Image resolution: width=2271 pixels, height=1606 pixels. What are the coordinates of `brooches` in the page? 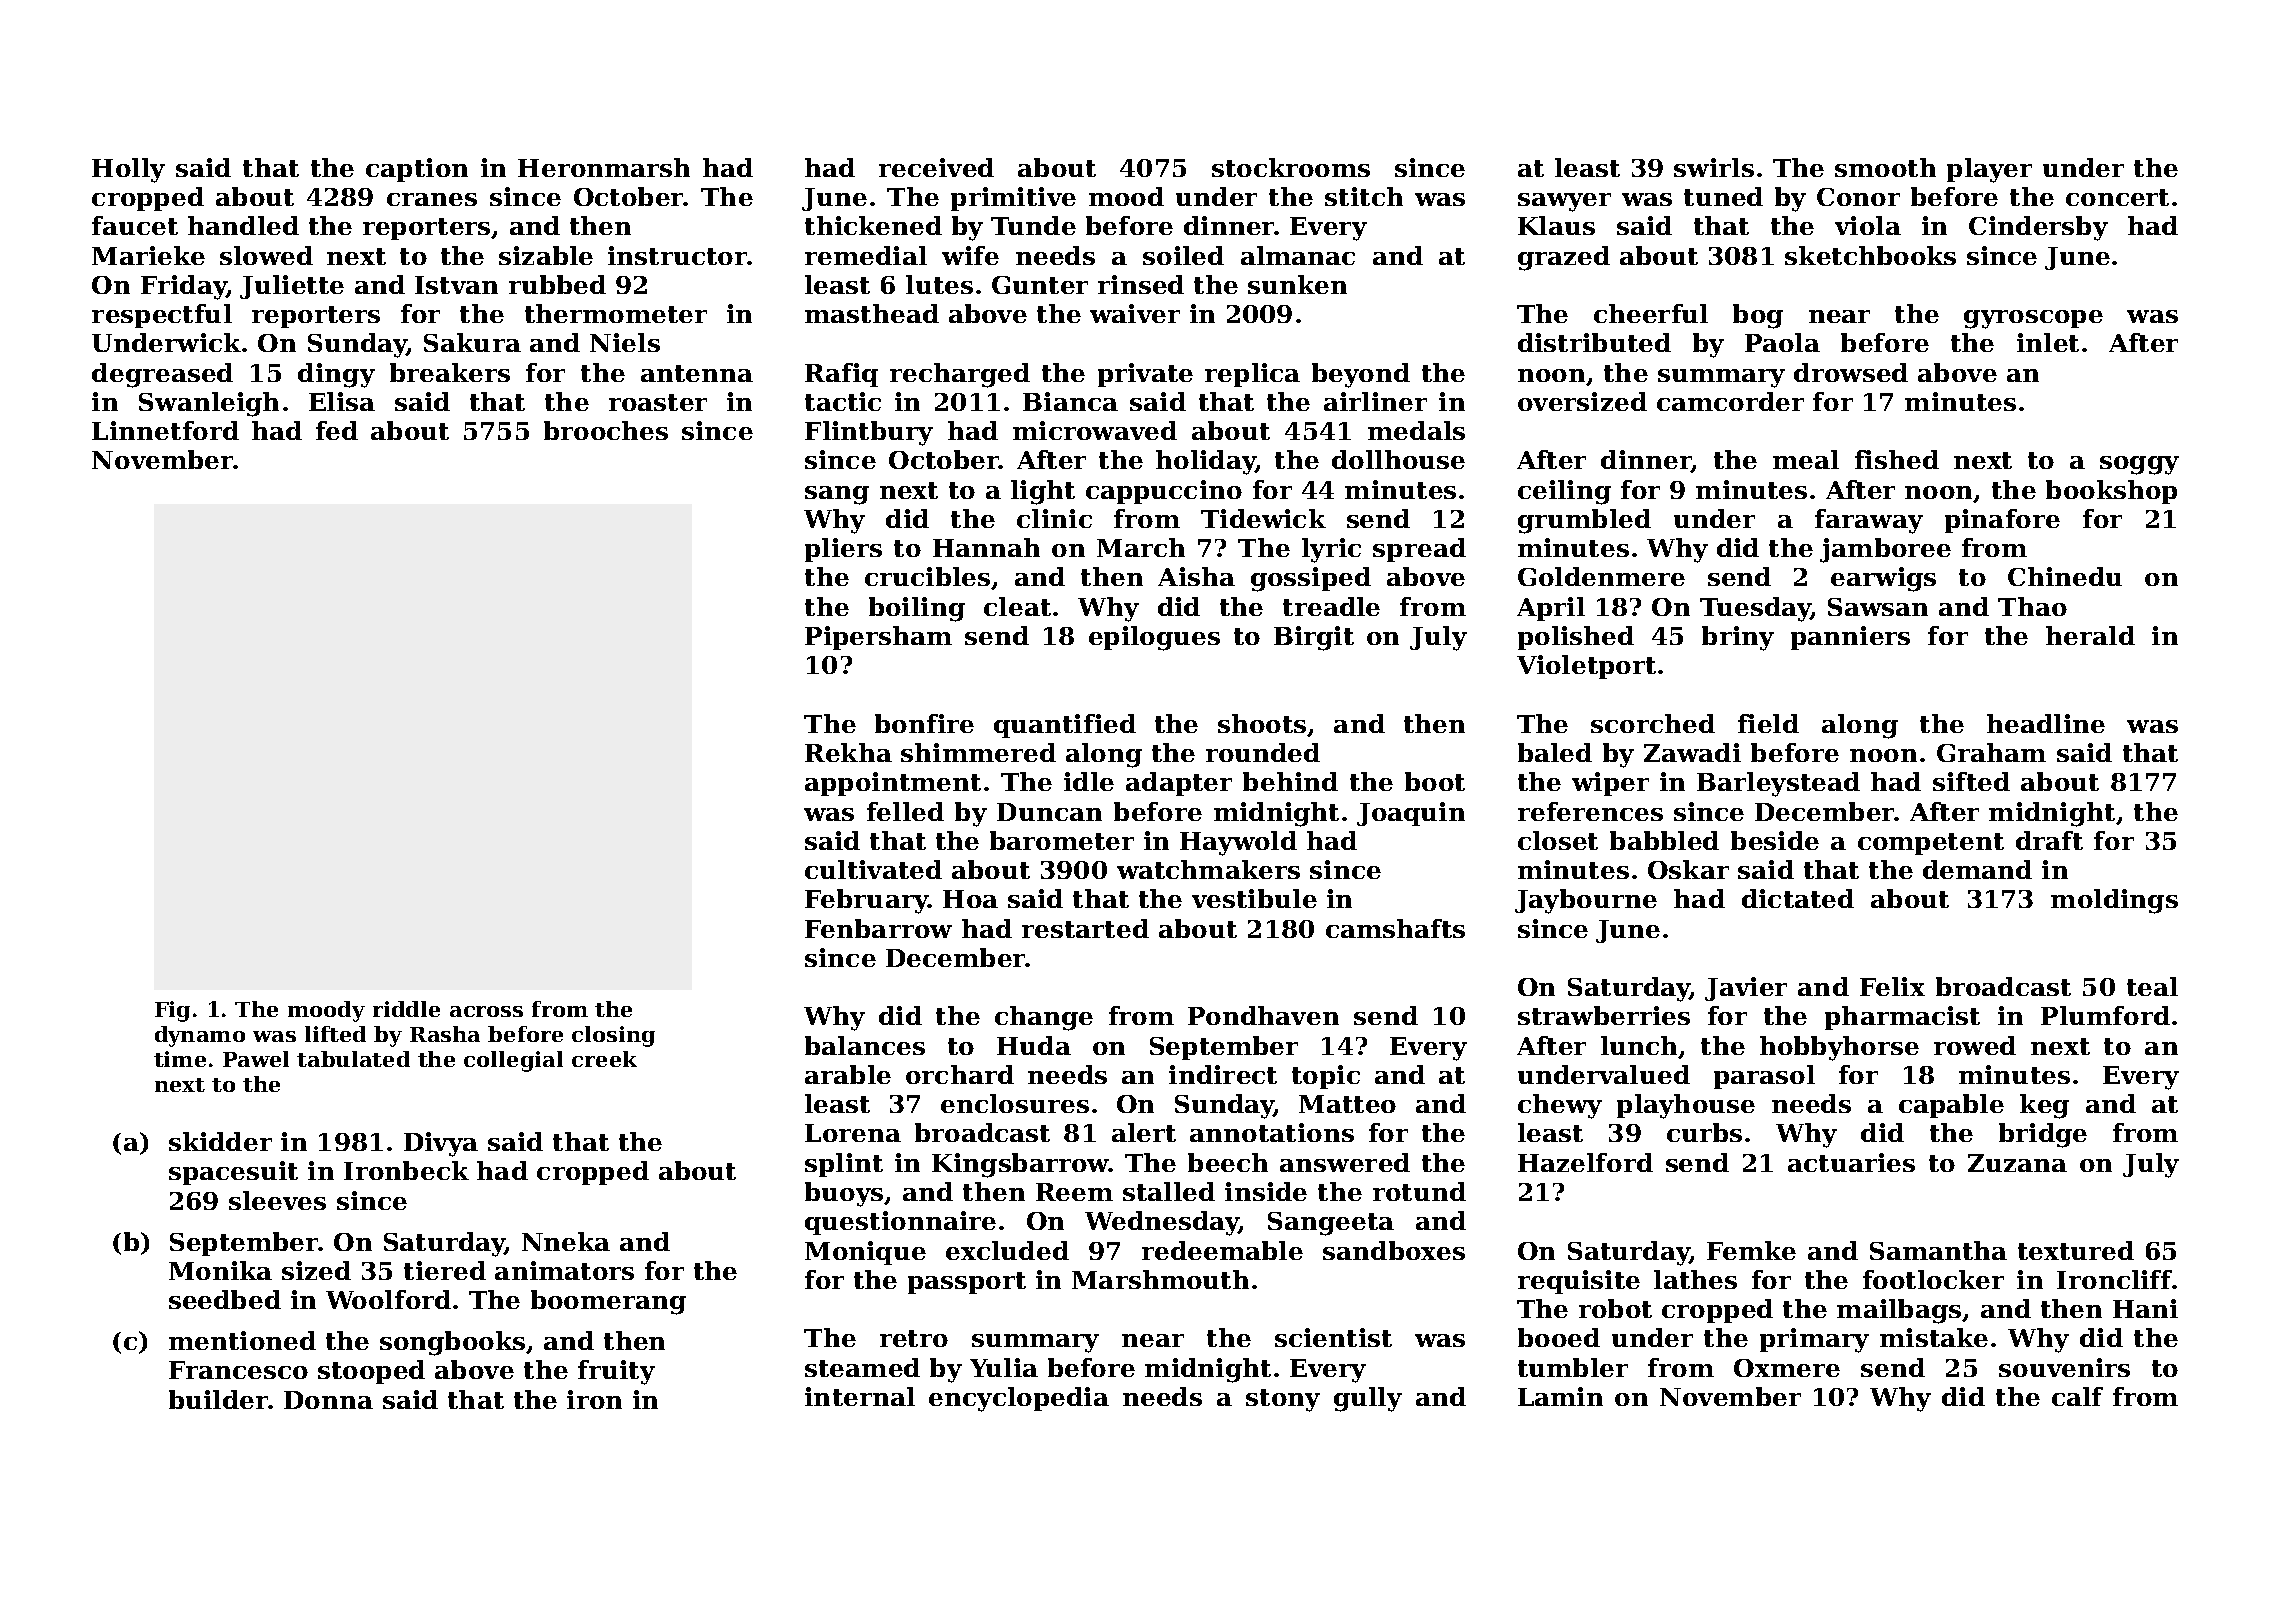 It's located at (606, 430).
